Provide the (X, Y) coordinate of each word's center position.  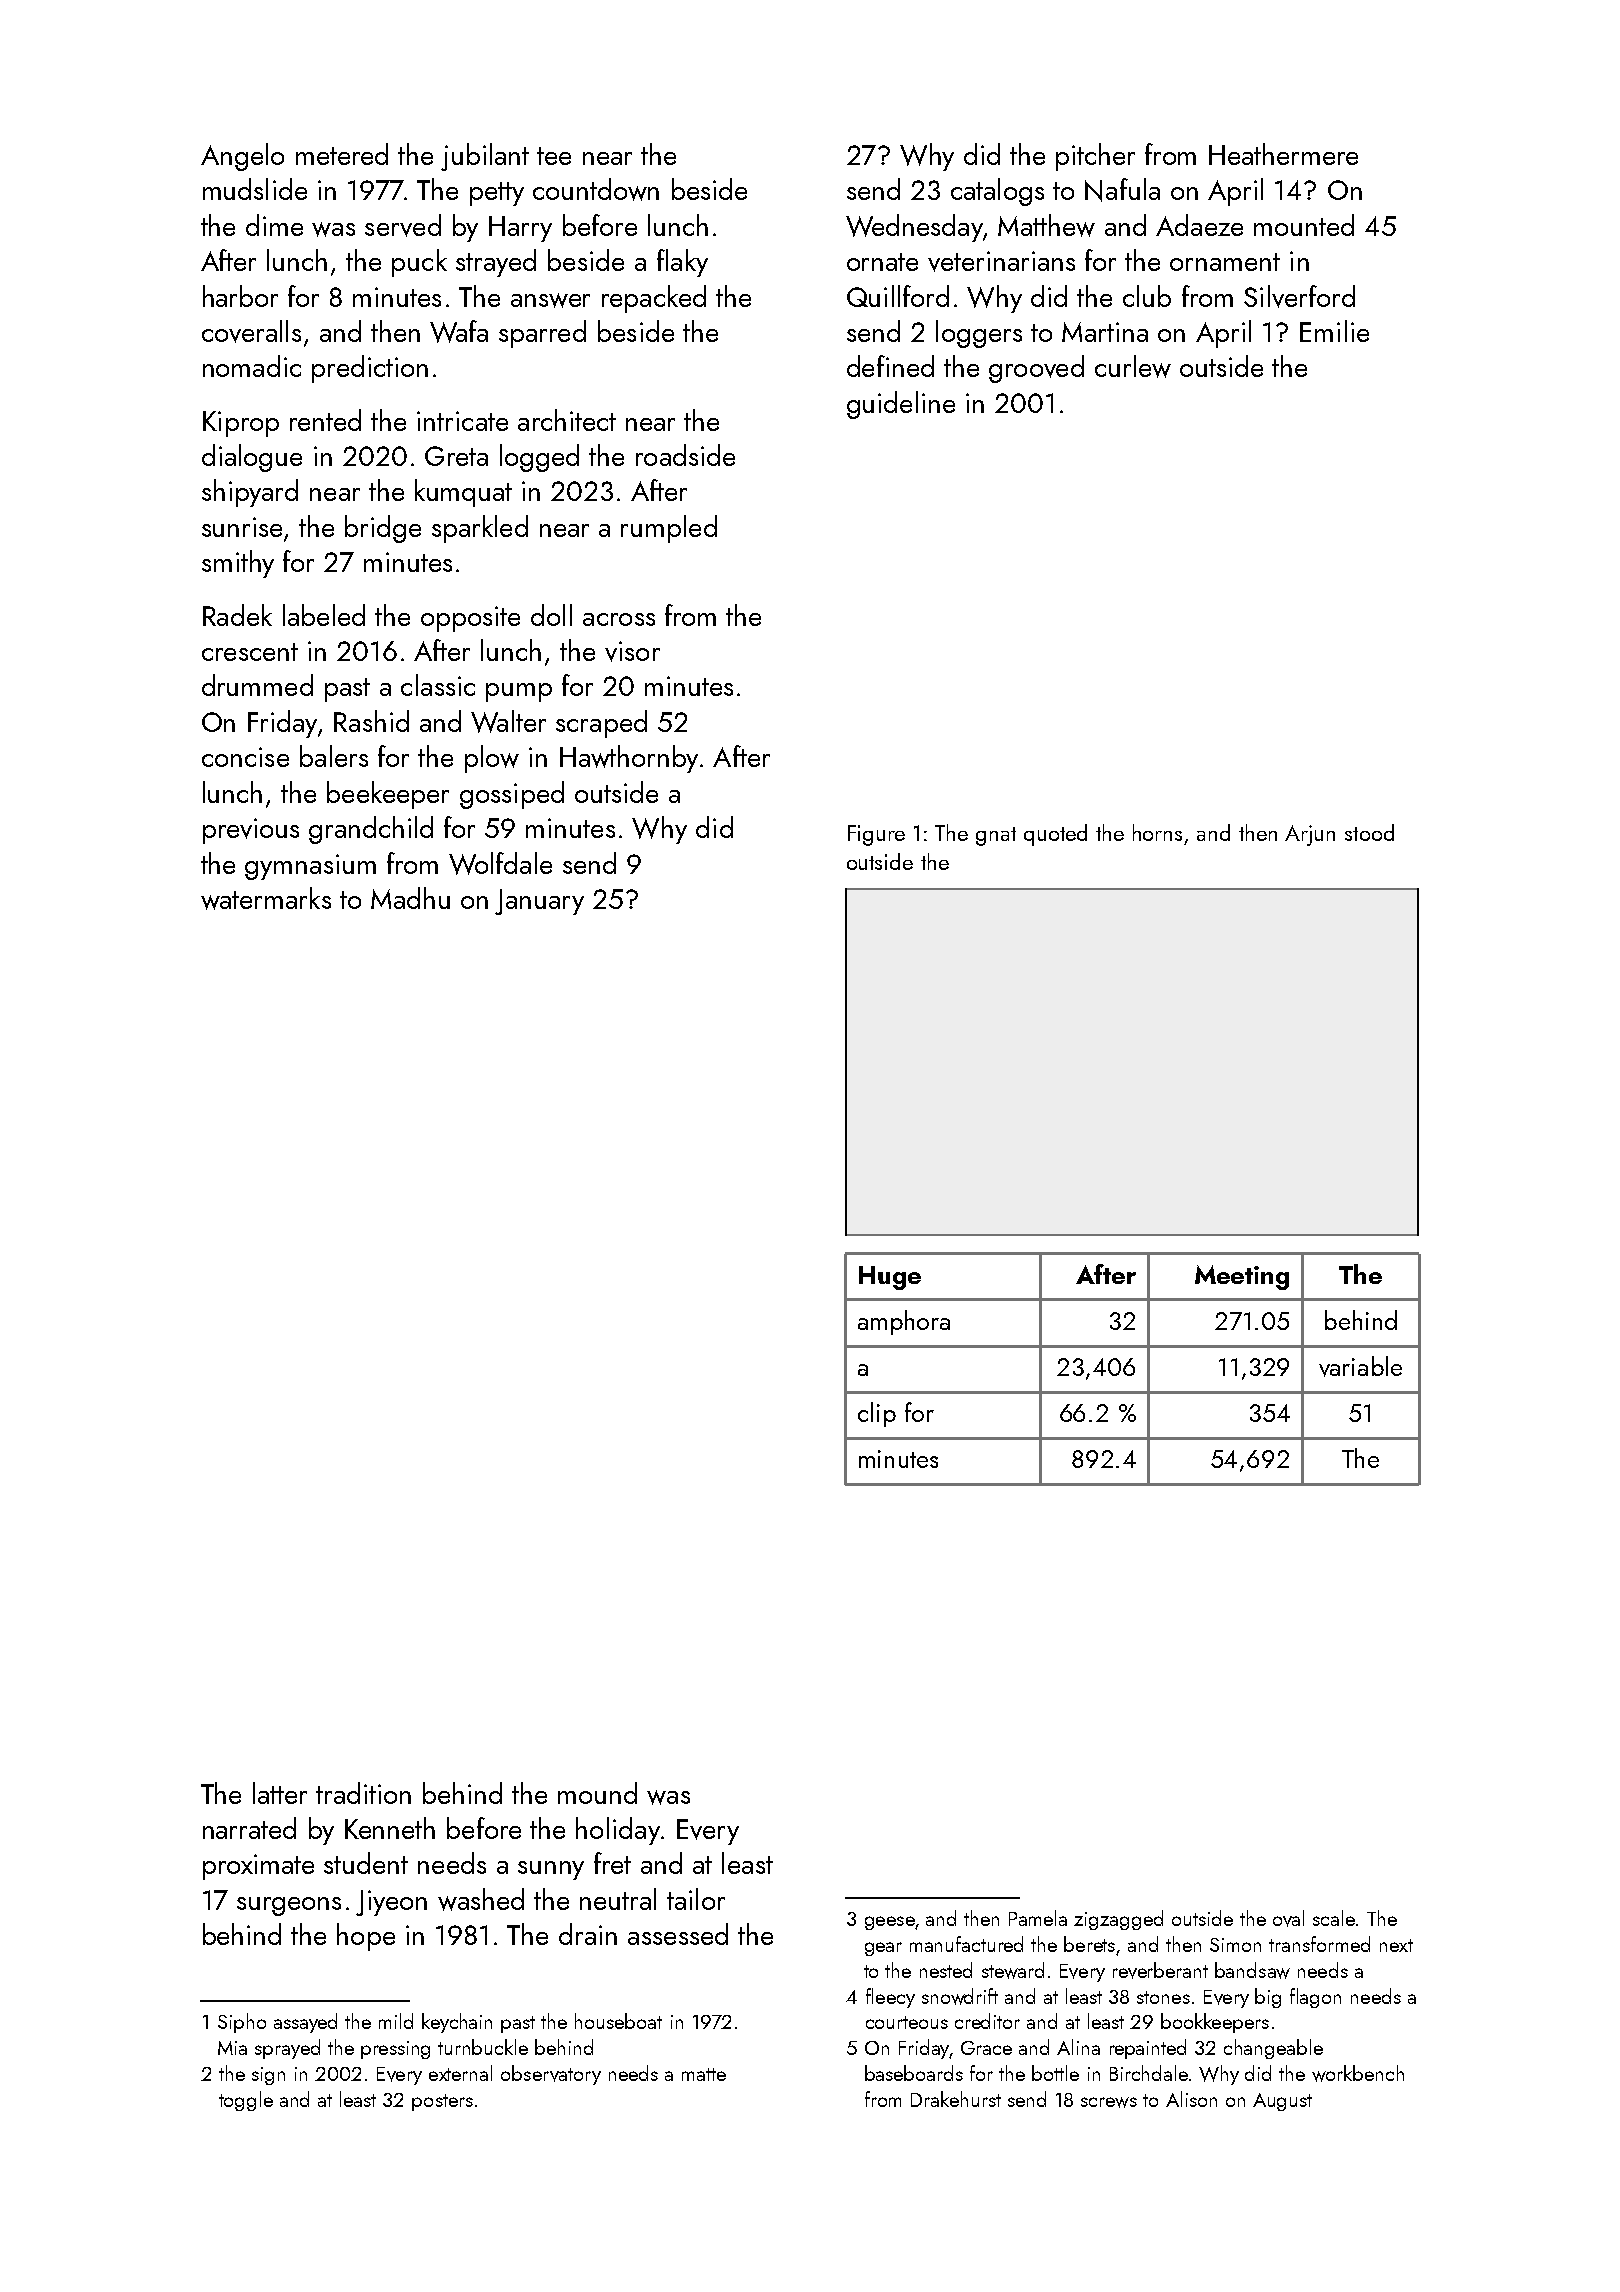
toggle (246, 2101)
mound (597, 1793)
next (1396, 1945)
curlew (1133, 366)
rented (325, 420)
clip (877, 1414)
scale (1334, 1918)
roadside (685, 455)
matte (704, 2074)
